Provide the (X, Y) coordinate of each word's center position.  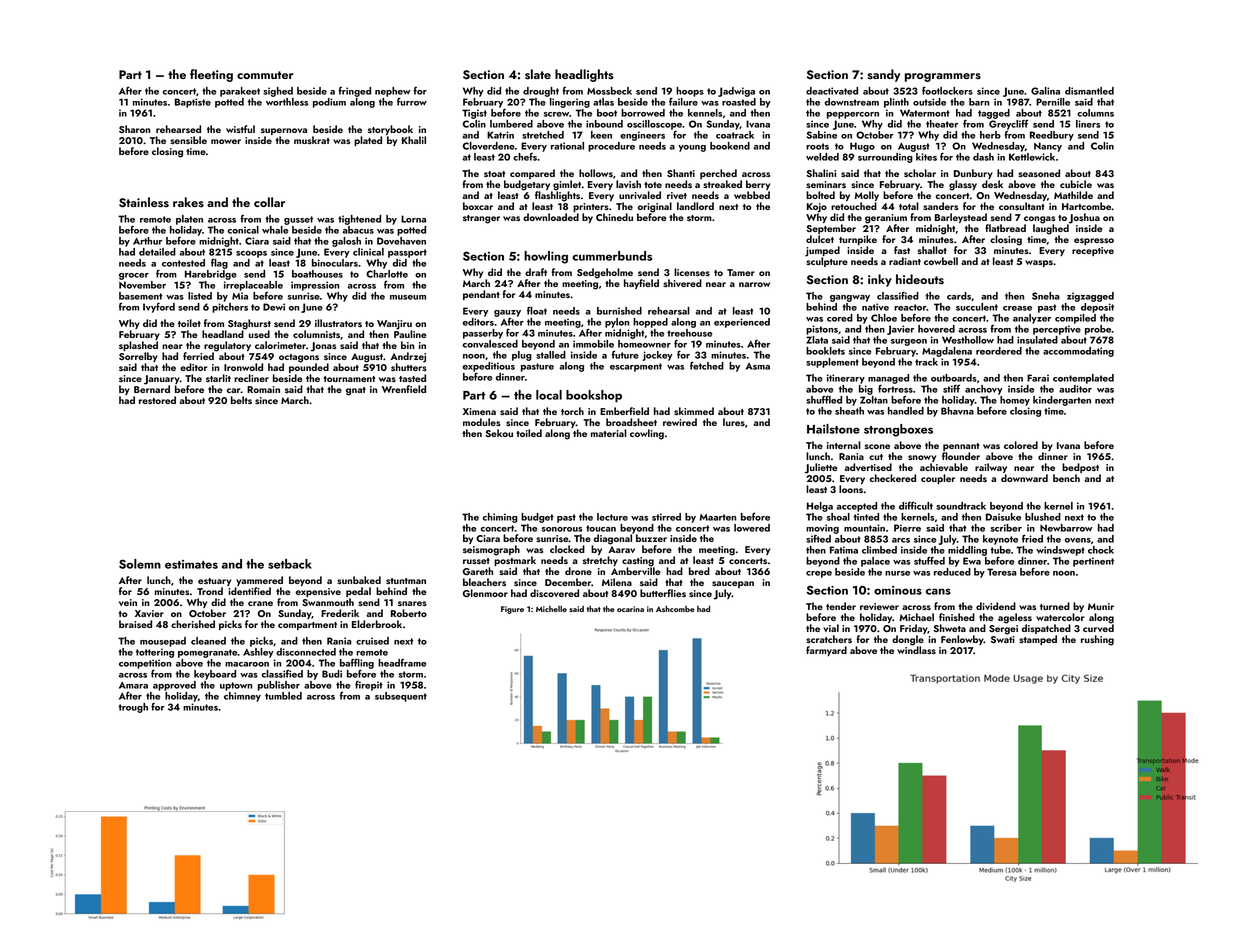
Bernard (152, 389)
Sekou (499, 433)
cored (840, 318)
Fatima (844, 550)
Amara (133, 685)
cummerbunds (612, 256)
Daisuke (1003, 517)
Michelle (551, 609)
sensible (188, 140)
